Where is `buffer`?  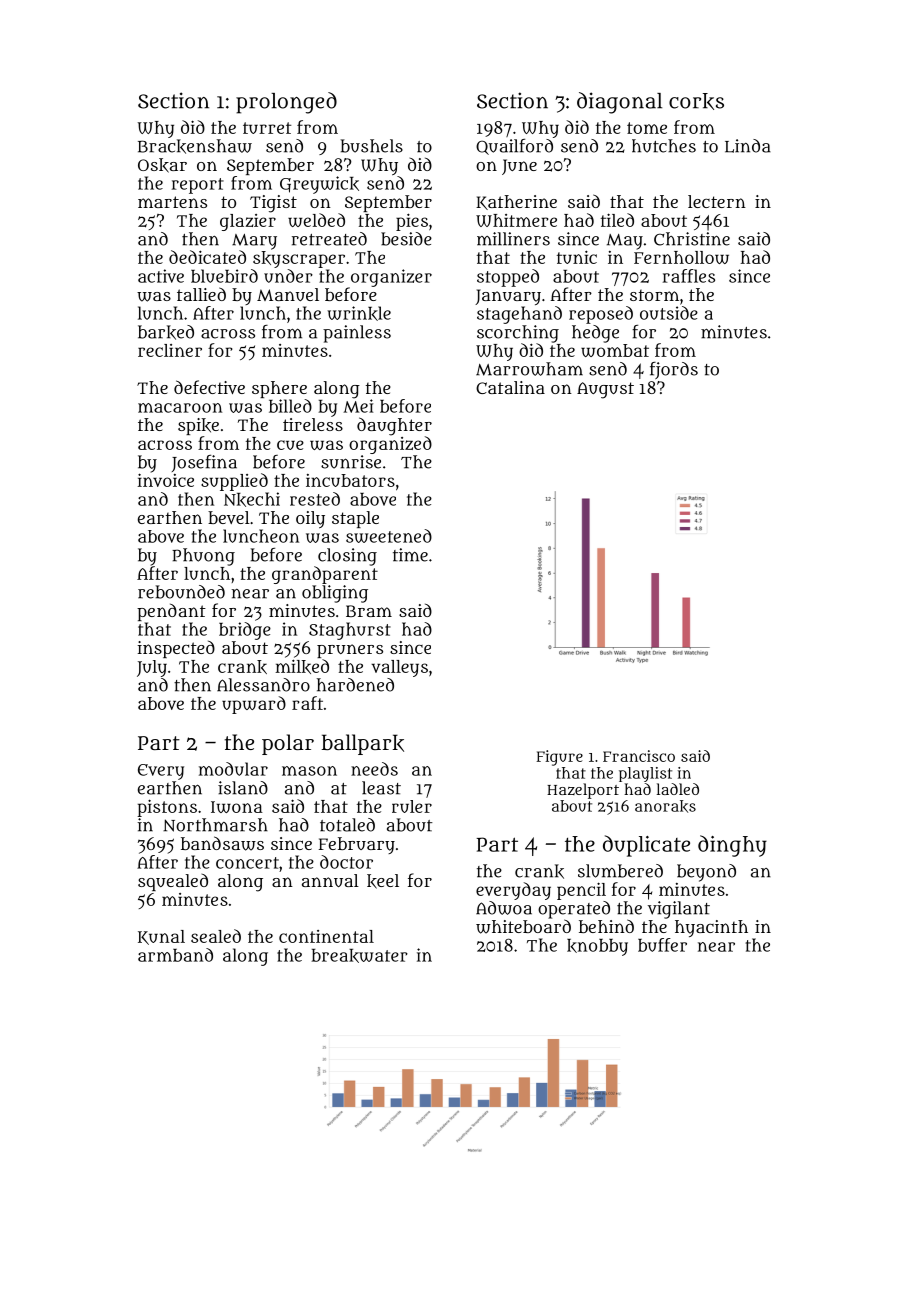
buffer is located at coordinates (662, 945).
